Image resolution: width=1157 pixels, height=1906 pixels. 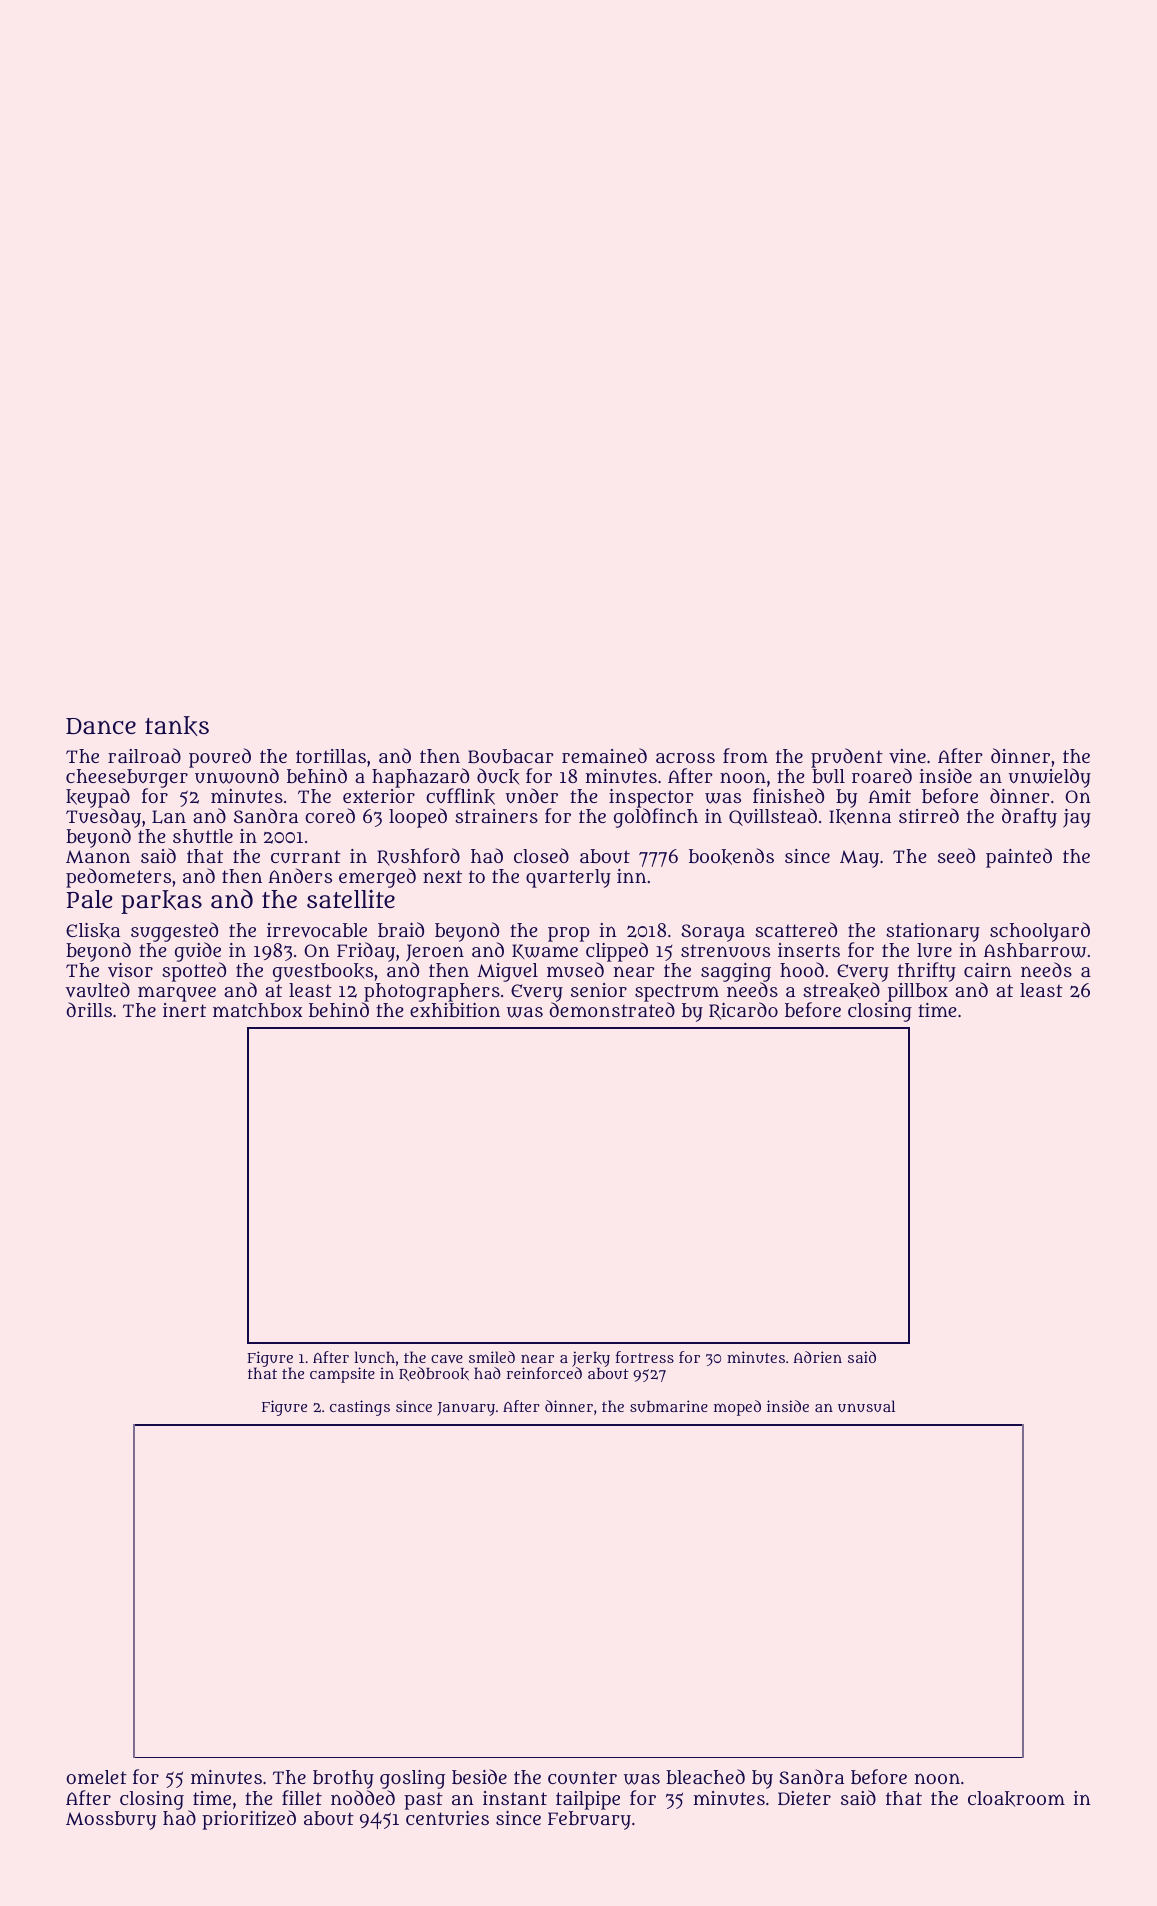 I want to click on inert, so click(x=184, y=1010).
